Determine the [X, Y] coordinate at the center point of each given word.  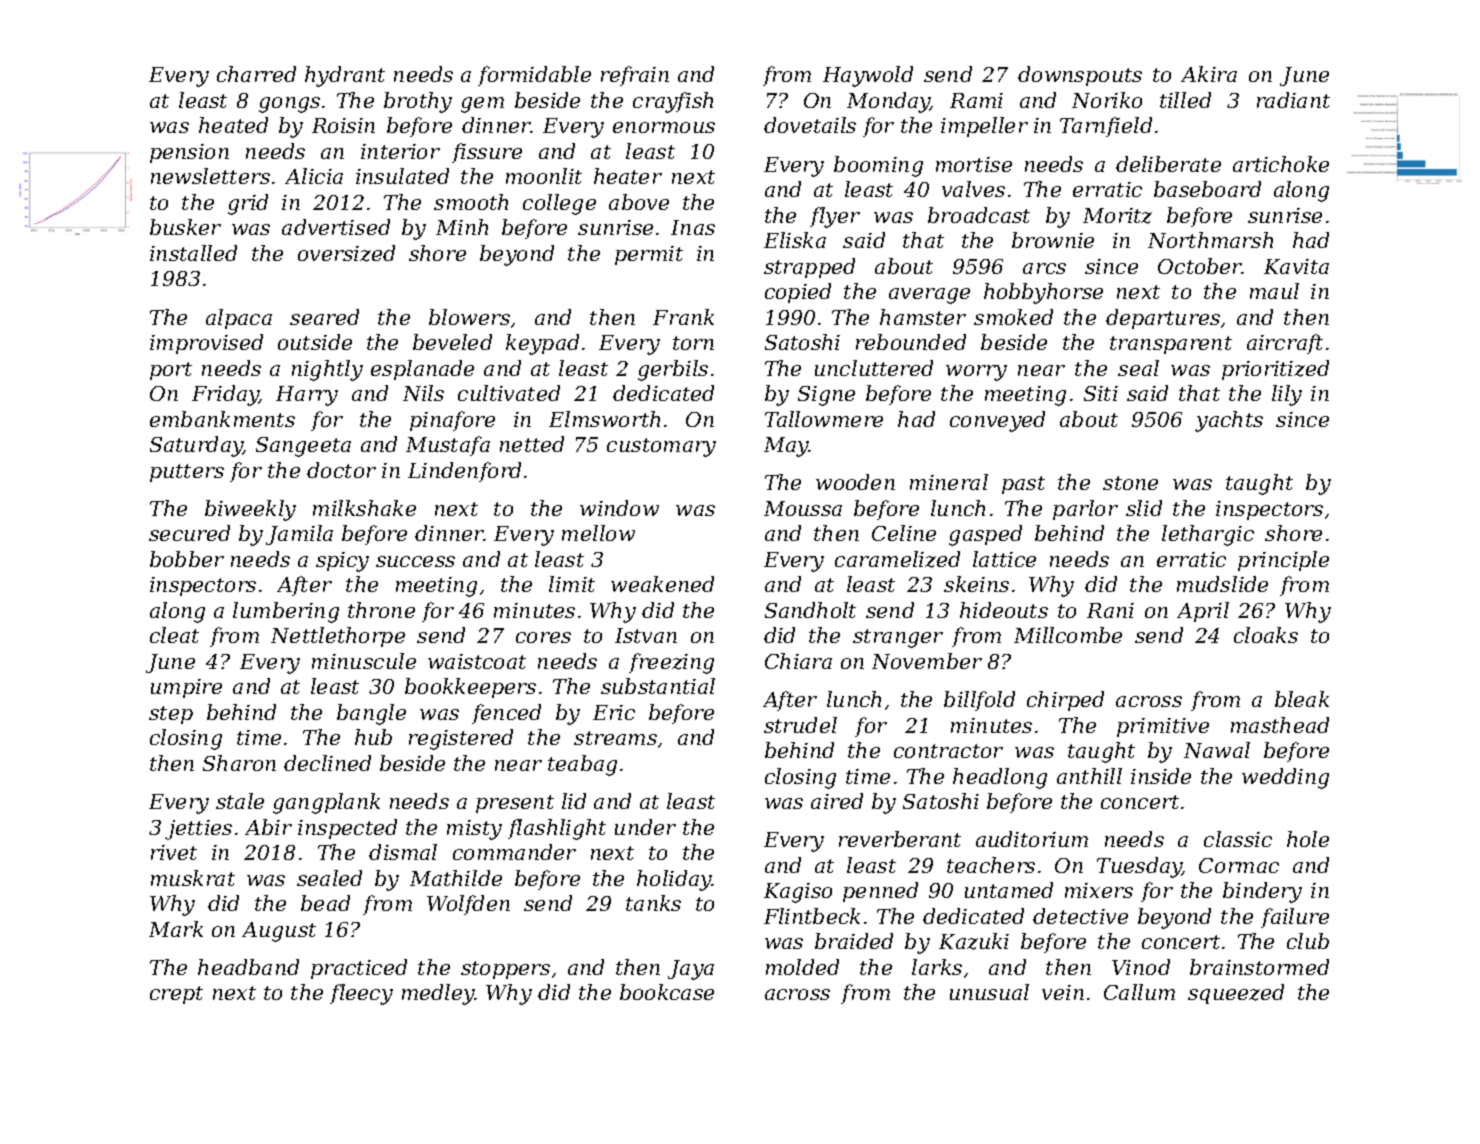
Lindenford [464, 472]
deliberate [1168, 164]
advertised [336, 227]
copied [798, 293]
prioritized [1275, 370]
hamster [923, 317]
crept [176, 995]
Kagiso [798, 893]
